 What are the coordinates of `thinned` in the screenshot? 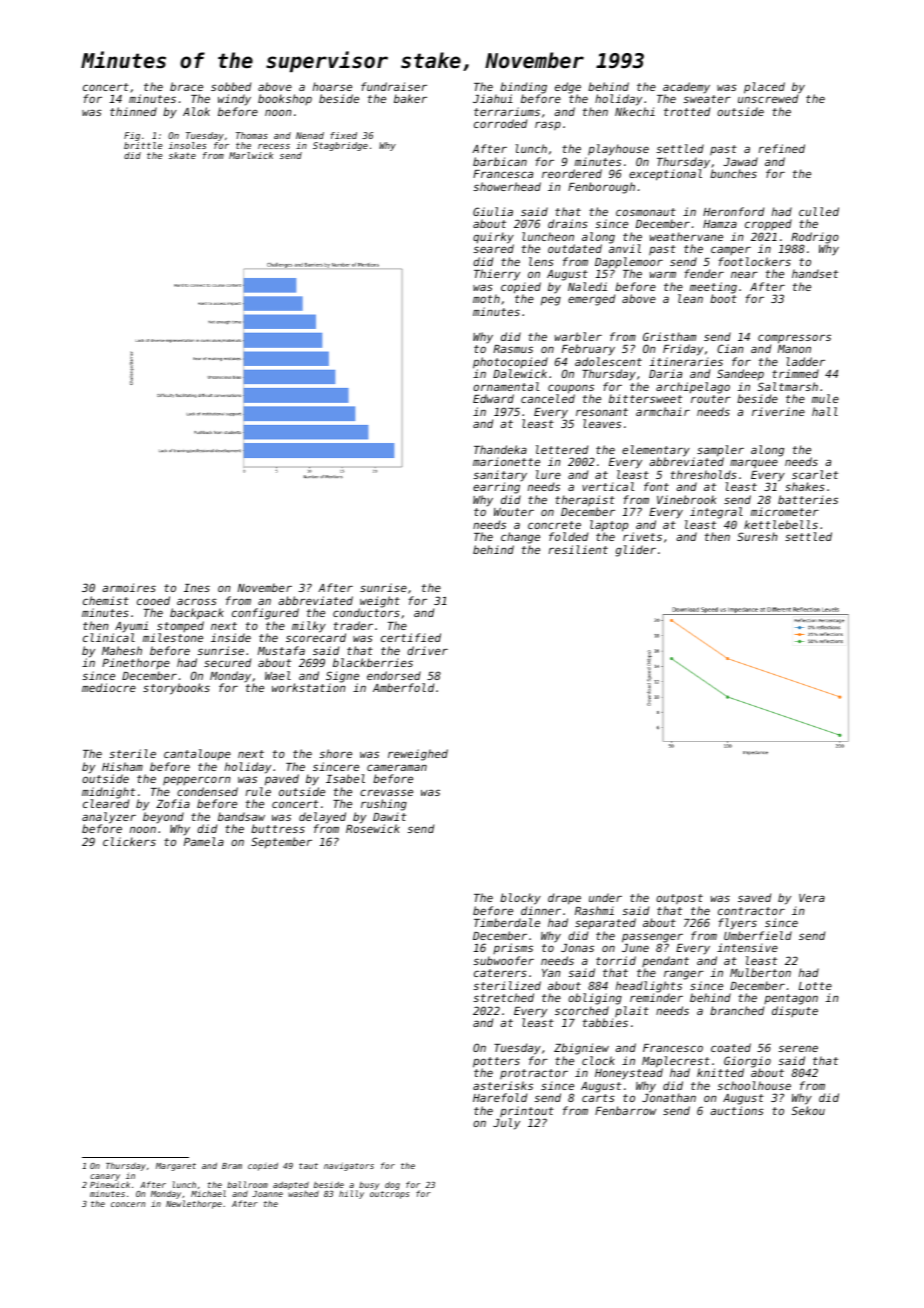 It's located at (133, 111).
